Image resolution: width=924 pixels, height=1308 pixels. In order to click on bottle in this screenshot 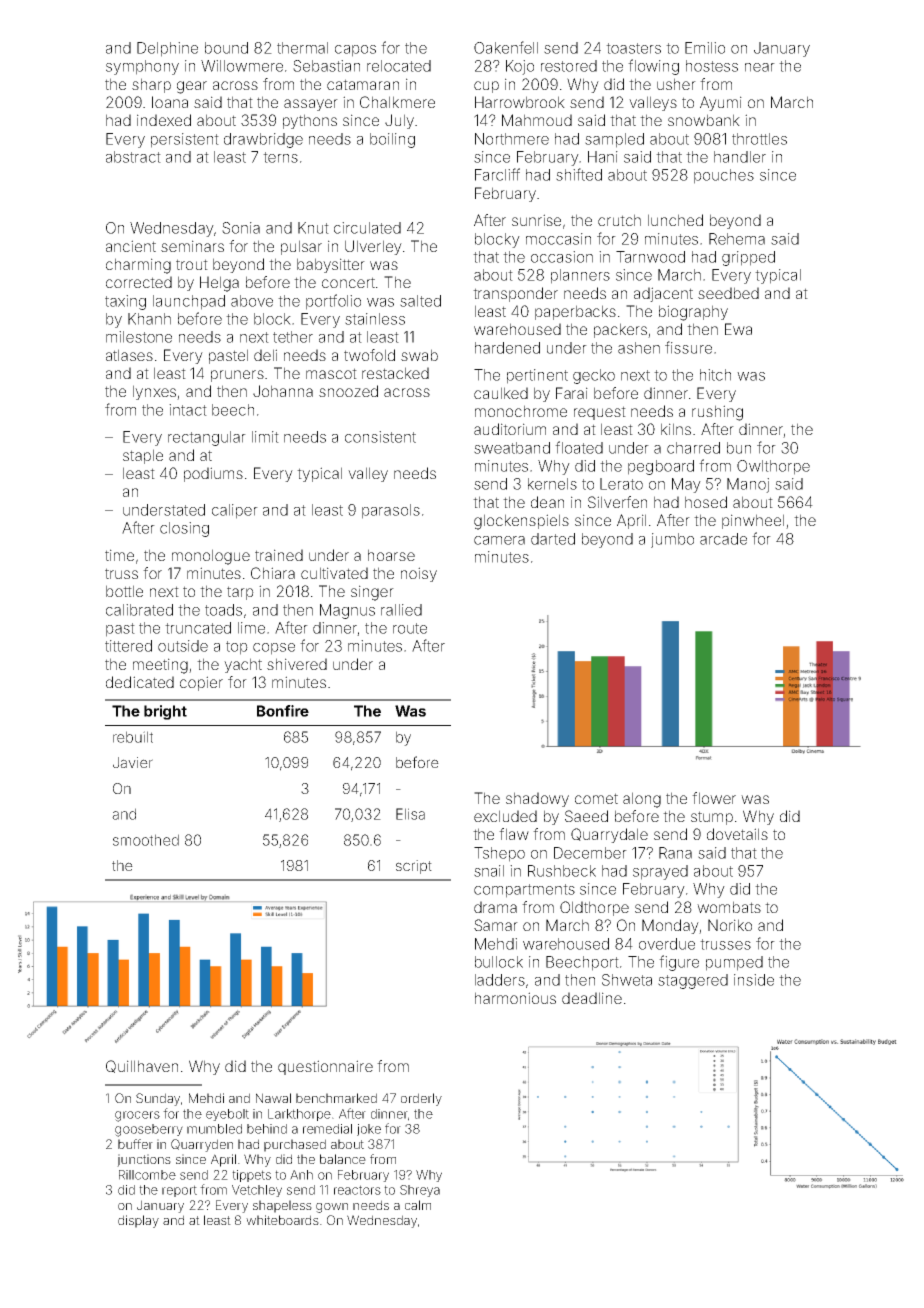, I will do `click(124, 591)`.
